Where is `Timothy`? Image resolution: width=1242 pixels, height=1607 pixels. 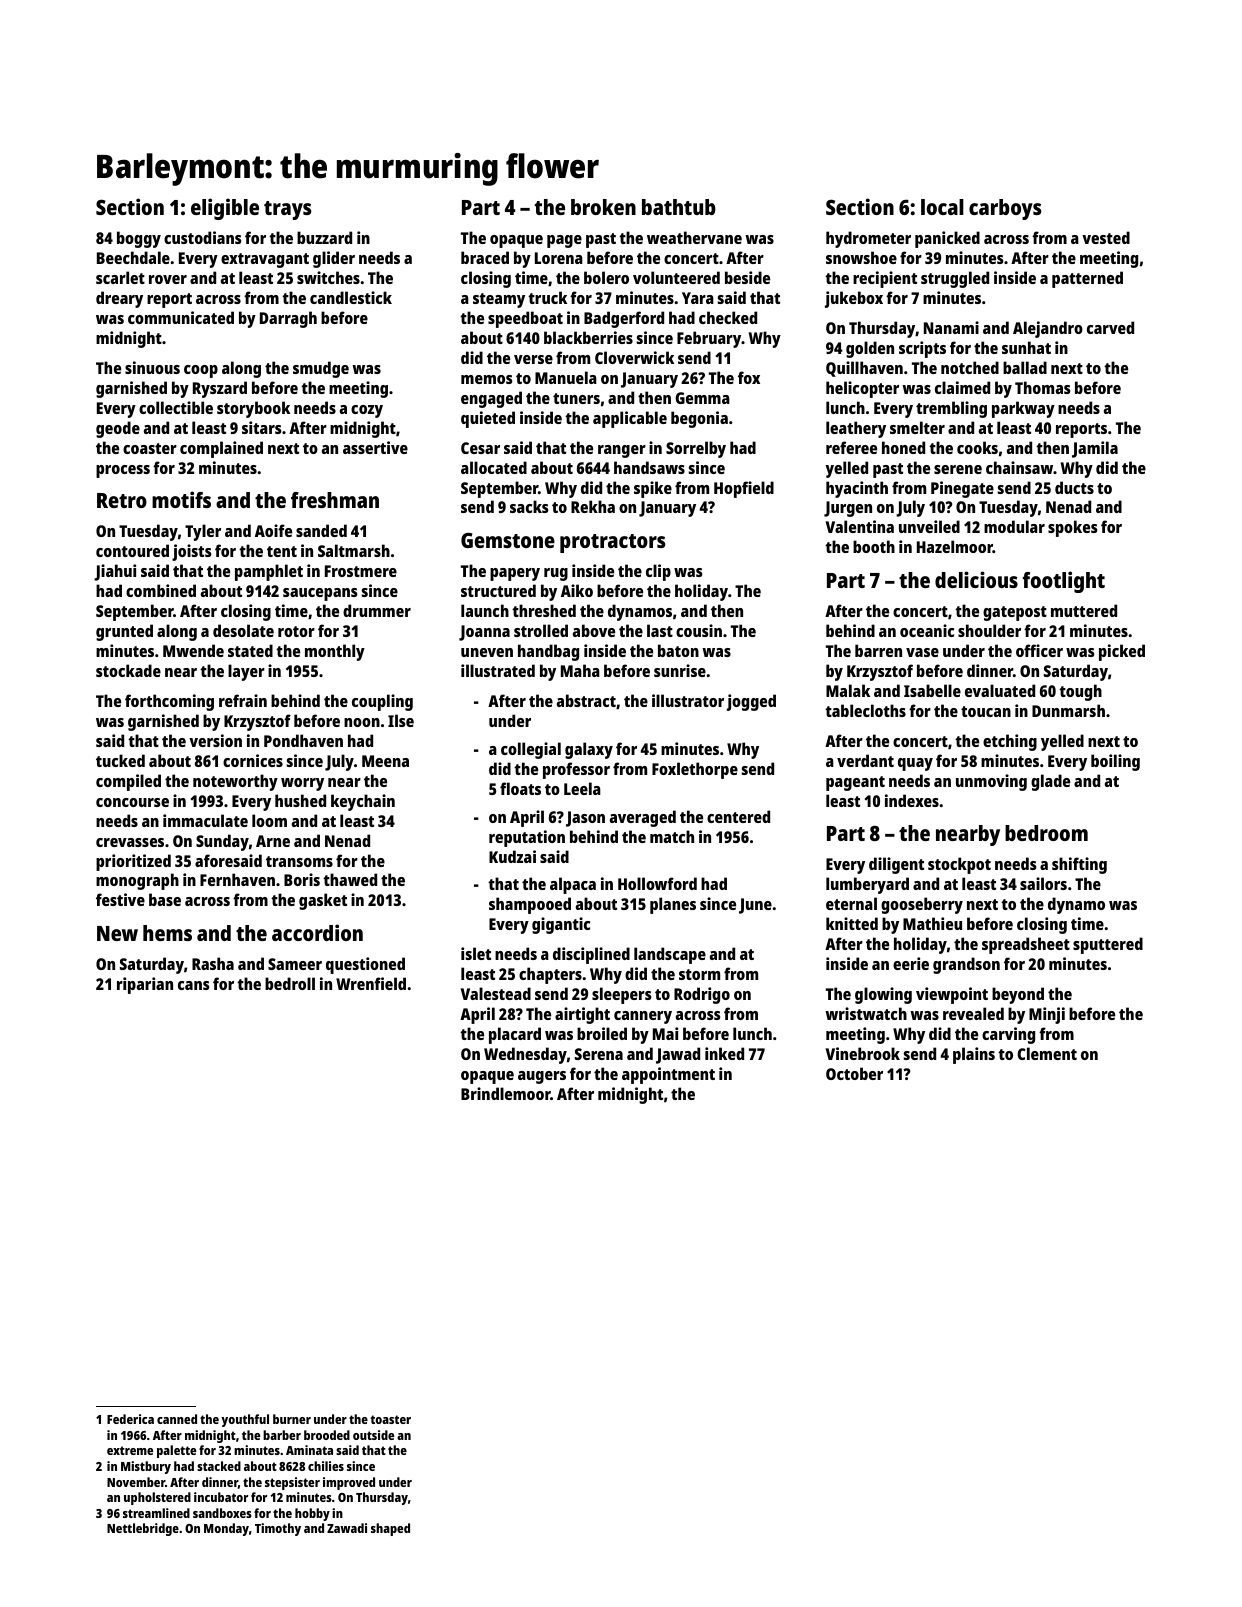 Timothy is located at coordinates (278, 1529).
